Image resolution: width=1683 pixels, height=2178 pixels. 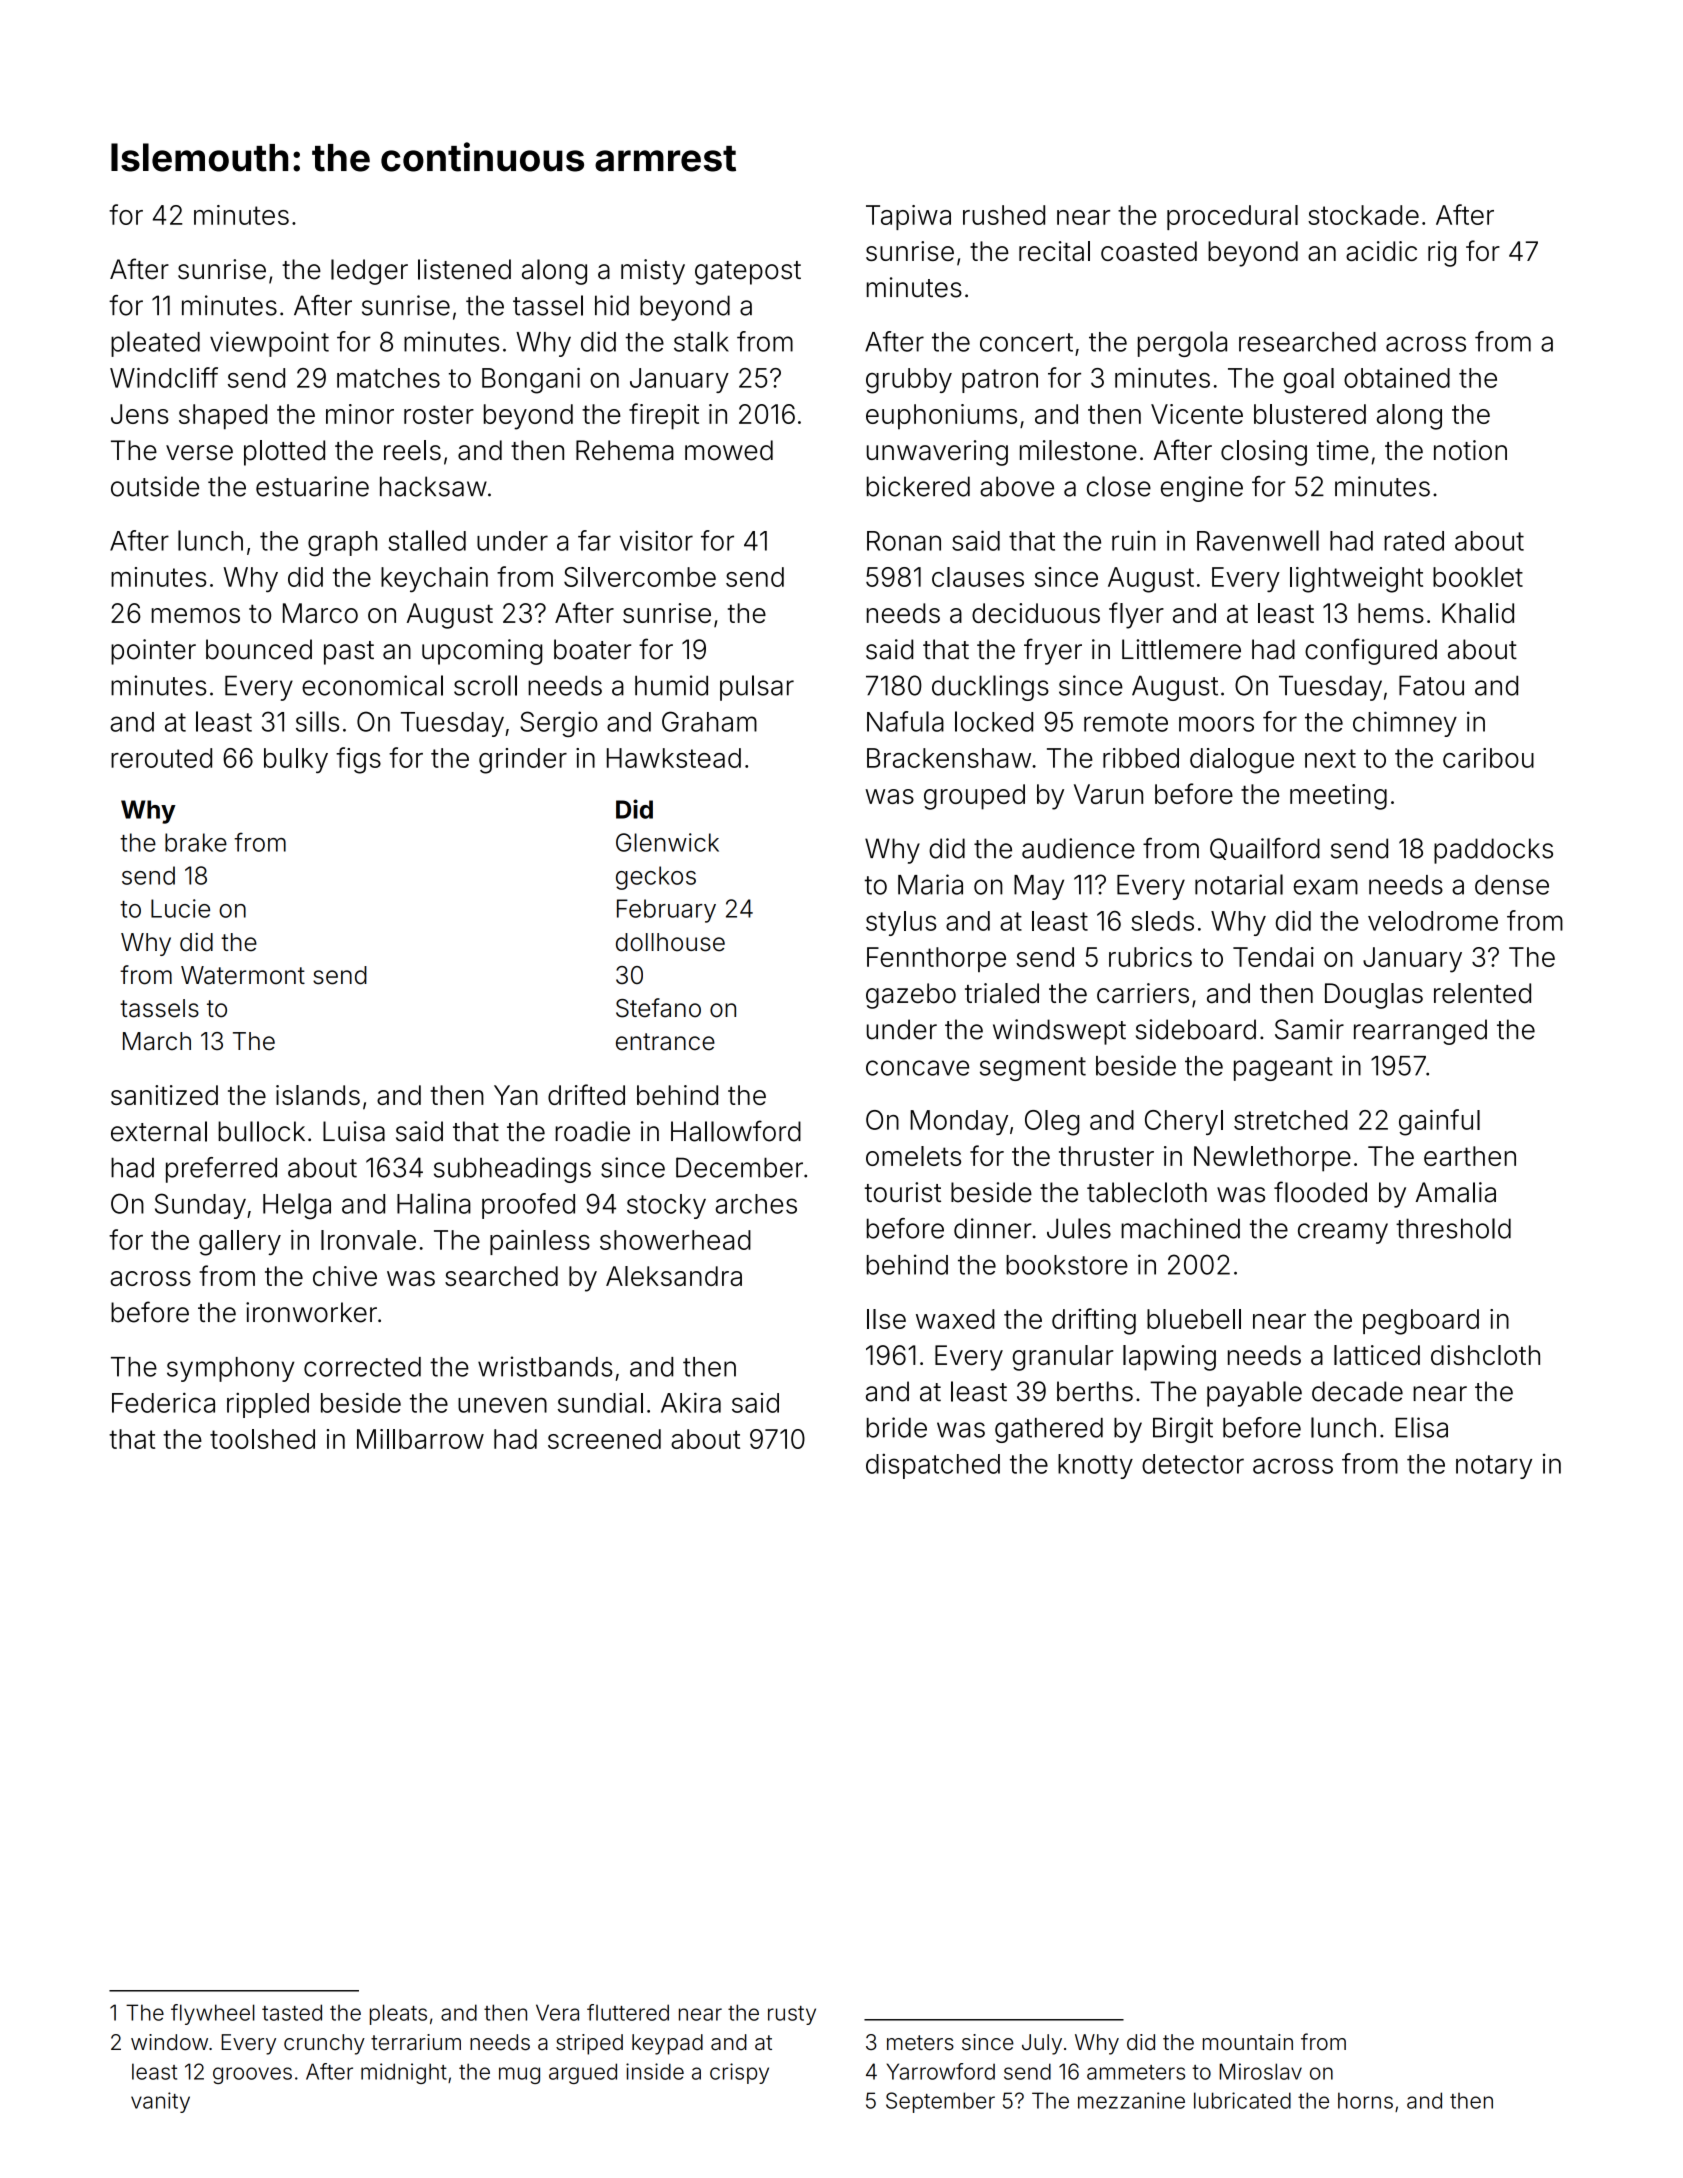 I want to click on symphony, so click(x=230, y=1369).
